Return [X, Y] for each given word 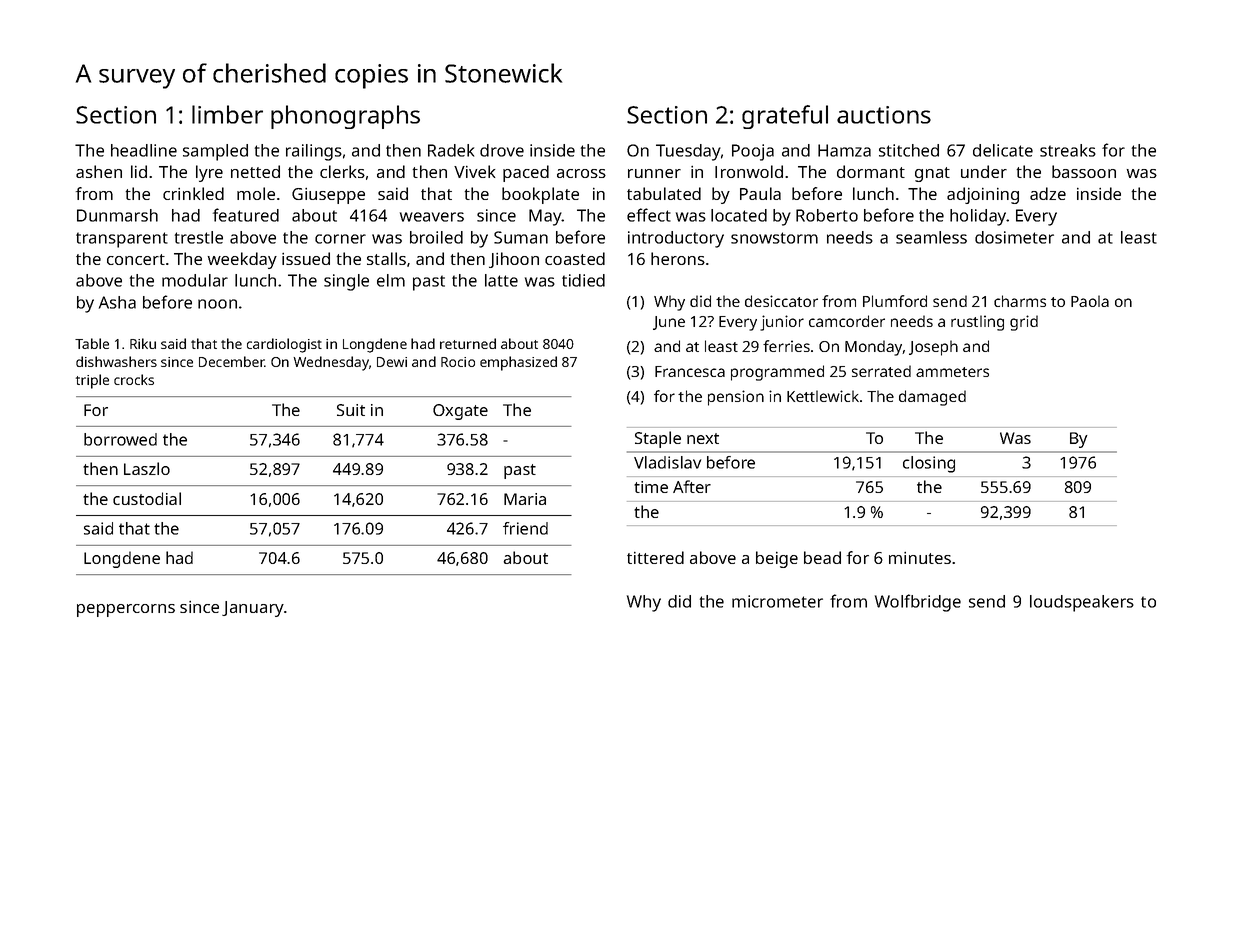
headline [144, 150]
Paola [1090, 301]
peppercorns [126, 610]
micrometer [777, 601]
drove [502, 150]
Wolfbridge [918, 603]
